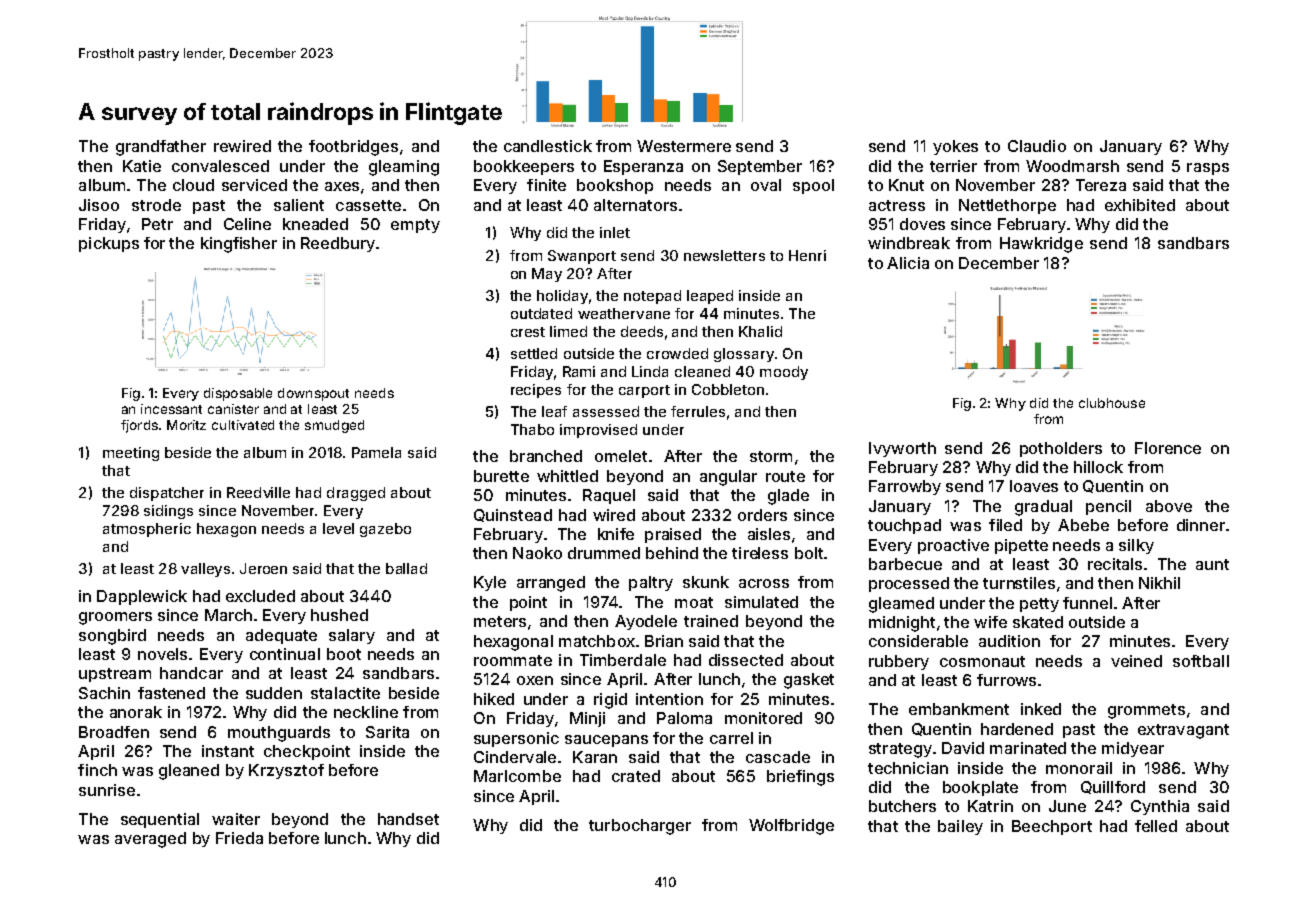 The height and width of the screenshot is (924, 1308). Describe the element at coordinates (621, 456) in the screenshot. I see `omelet` at that location.
